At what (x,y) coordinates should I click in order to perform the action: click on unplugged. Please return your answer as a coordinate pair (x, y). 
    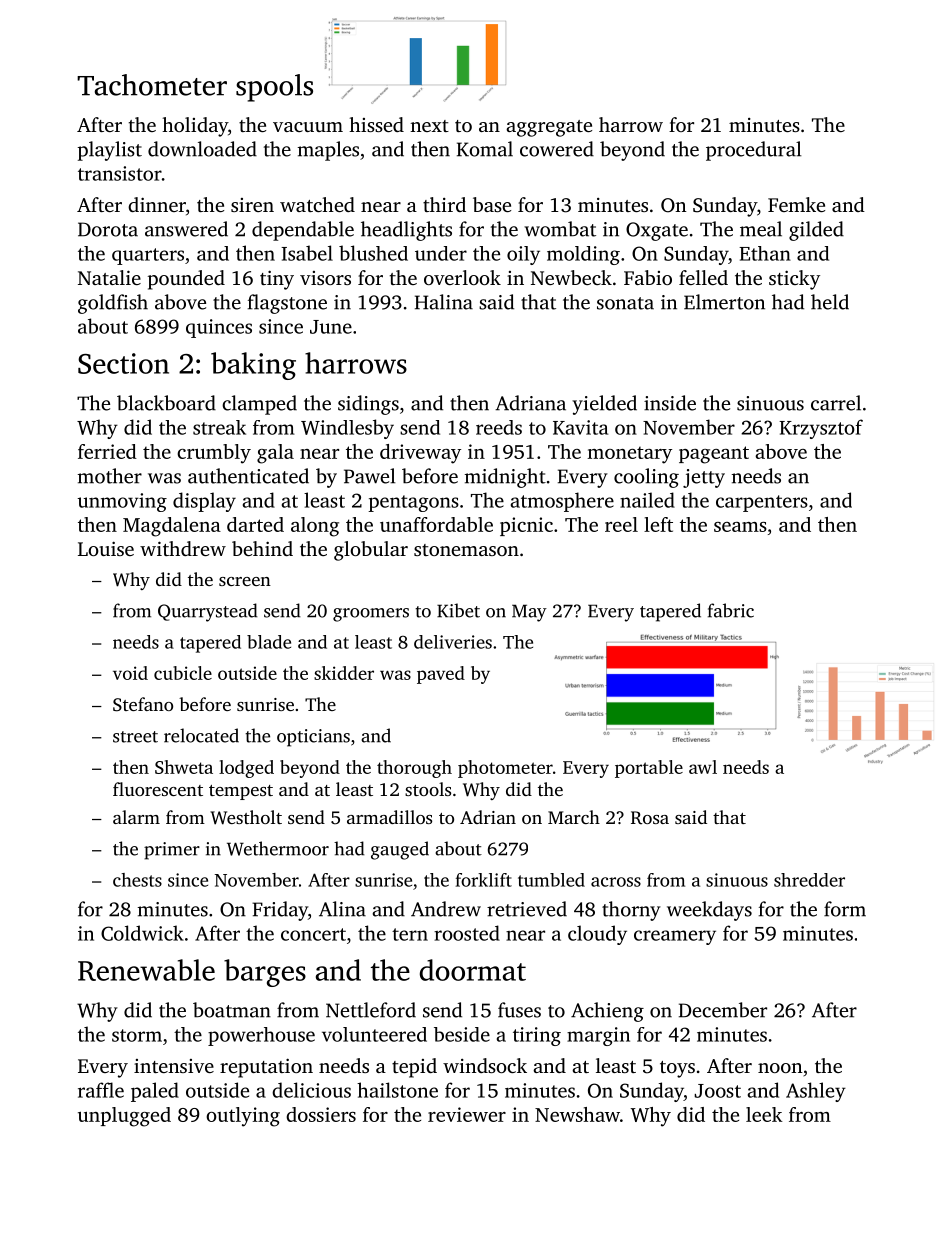
    Looking at the image, I should click on (124, 1117).
